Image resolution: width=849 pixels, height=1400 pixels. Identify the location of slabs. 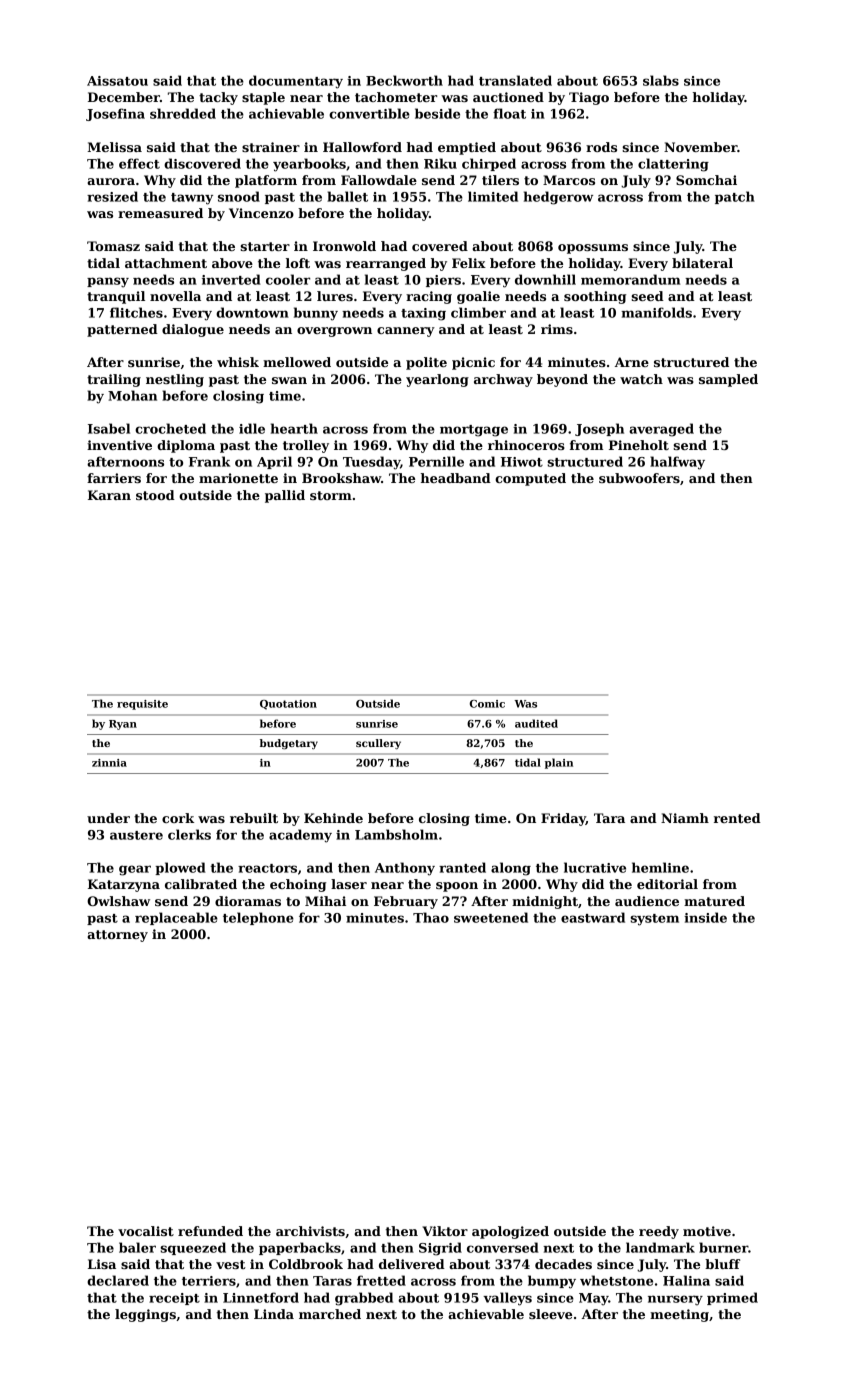
(661, 80).
